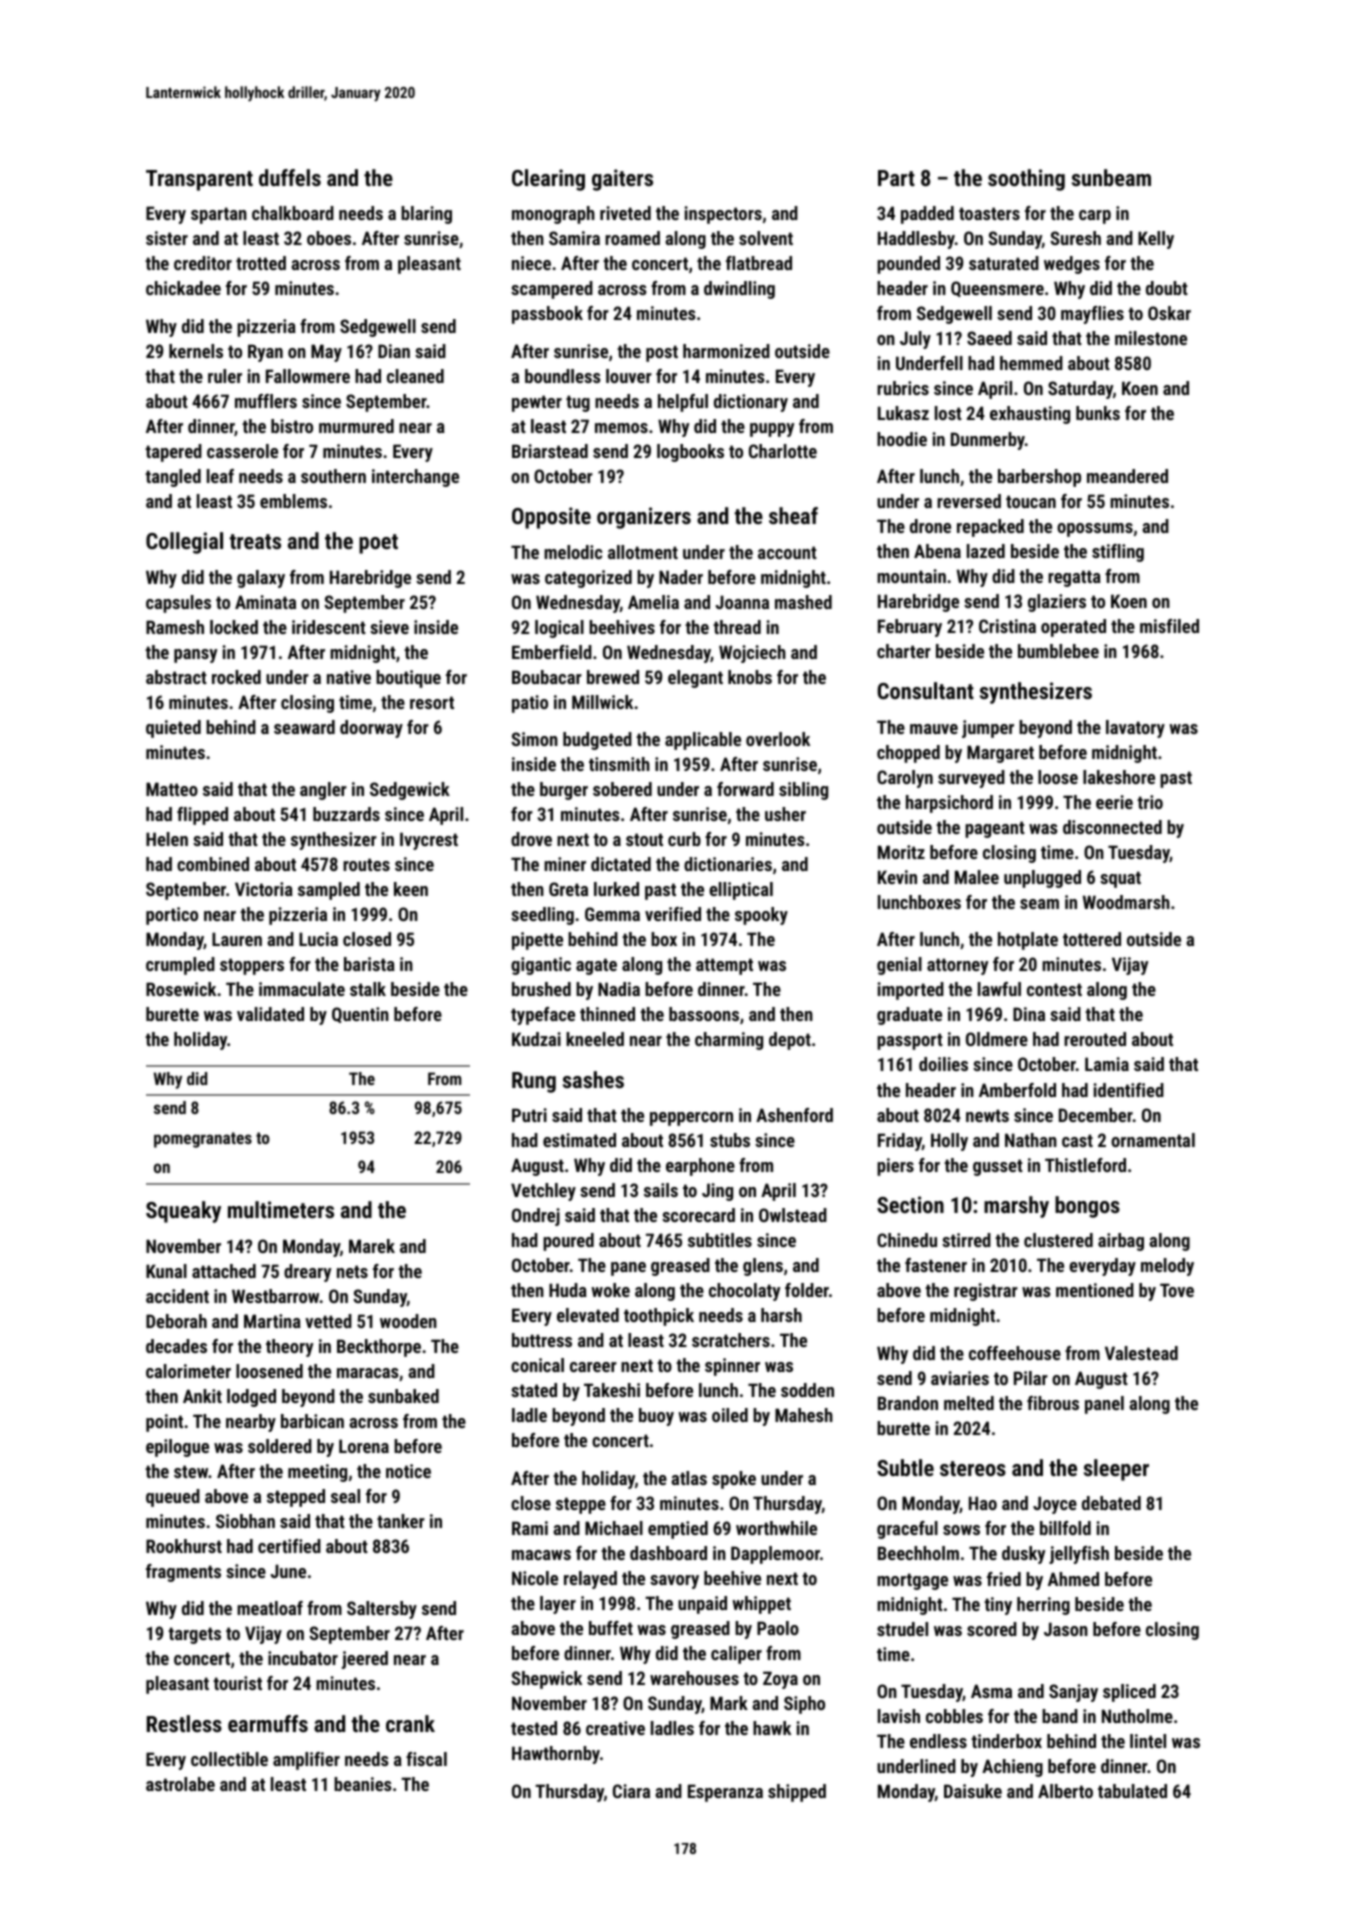 The width and height of the screenshot is (1347, 1905). Describe the element at coordinates (790, 1041) in the screenshot. I see `depot` at that location.
